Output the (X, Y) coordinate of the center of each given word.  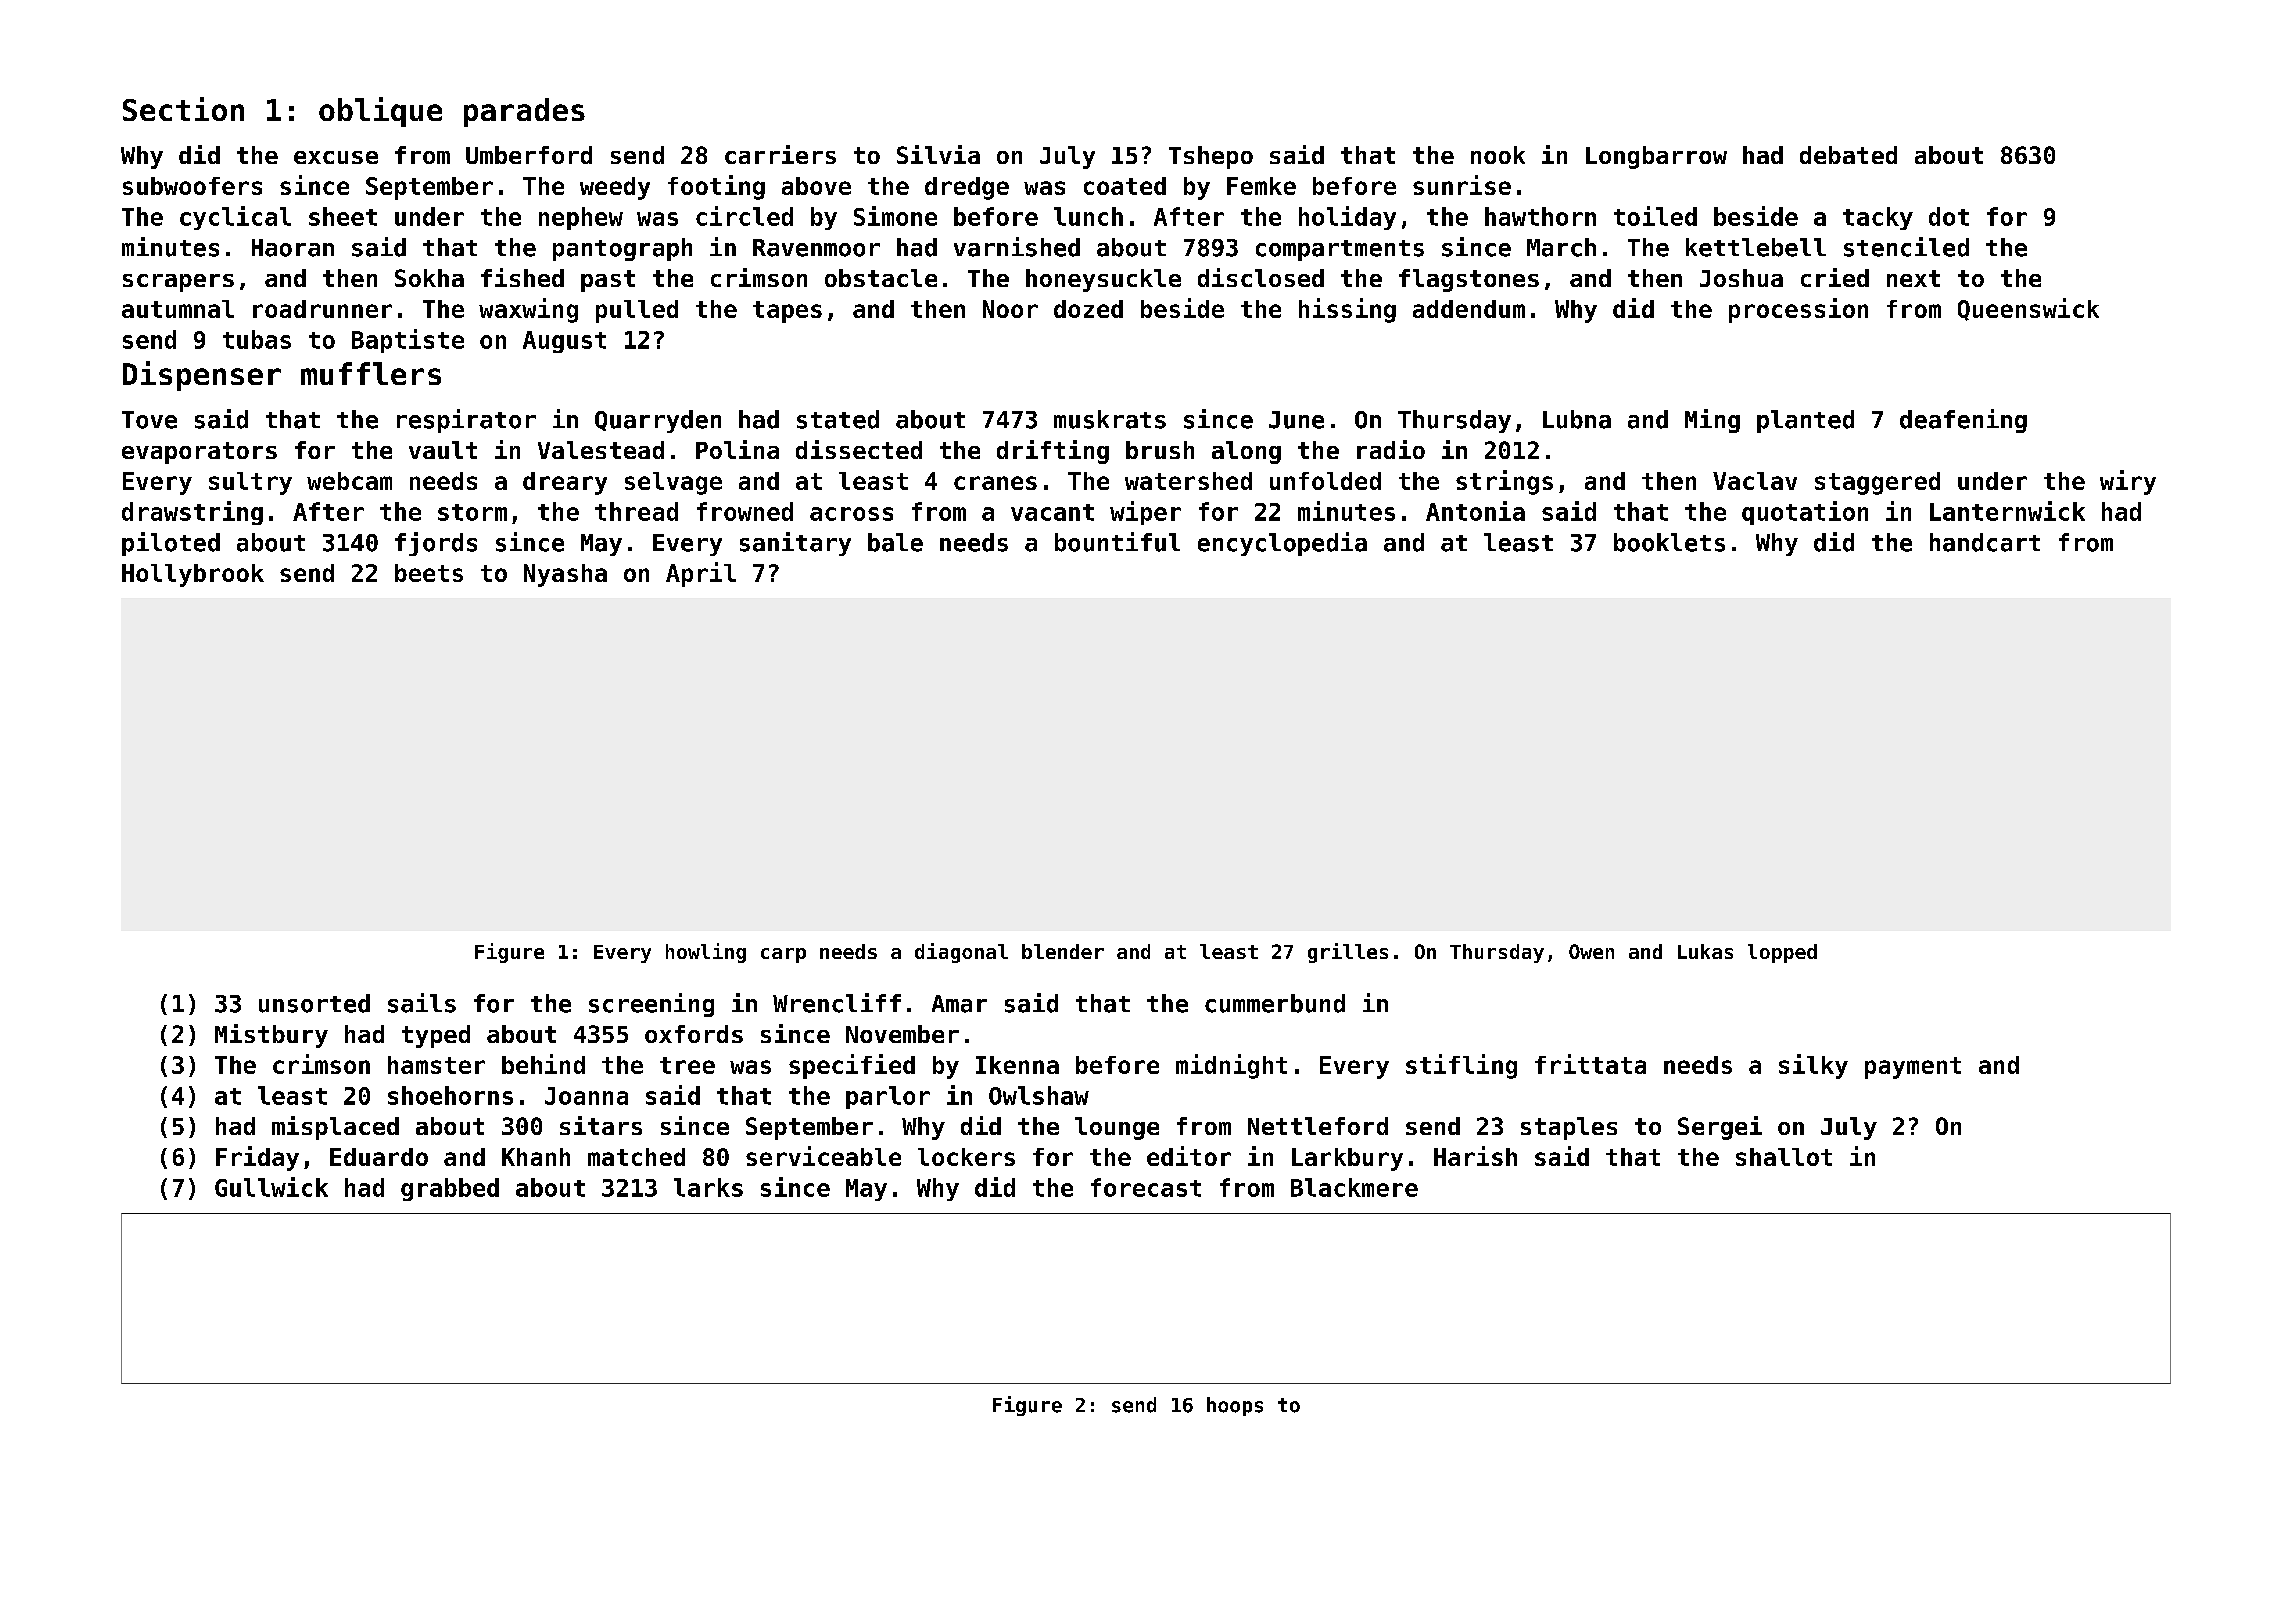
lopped (1782, 953)
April (701, 574)
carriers (780, 154)
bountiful (1117, 542)
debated (1848, 155)
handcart (1985, 542)
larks (708, 1187)
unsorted (314, 1003)
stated (838, 419)
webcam (349, 481)
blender (1063, 951)
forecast (1146, 1187)
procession (1798, 310)
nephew (581, 218)
